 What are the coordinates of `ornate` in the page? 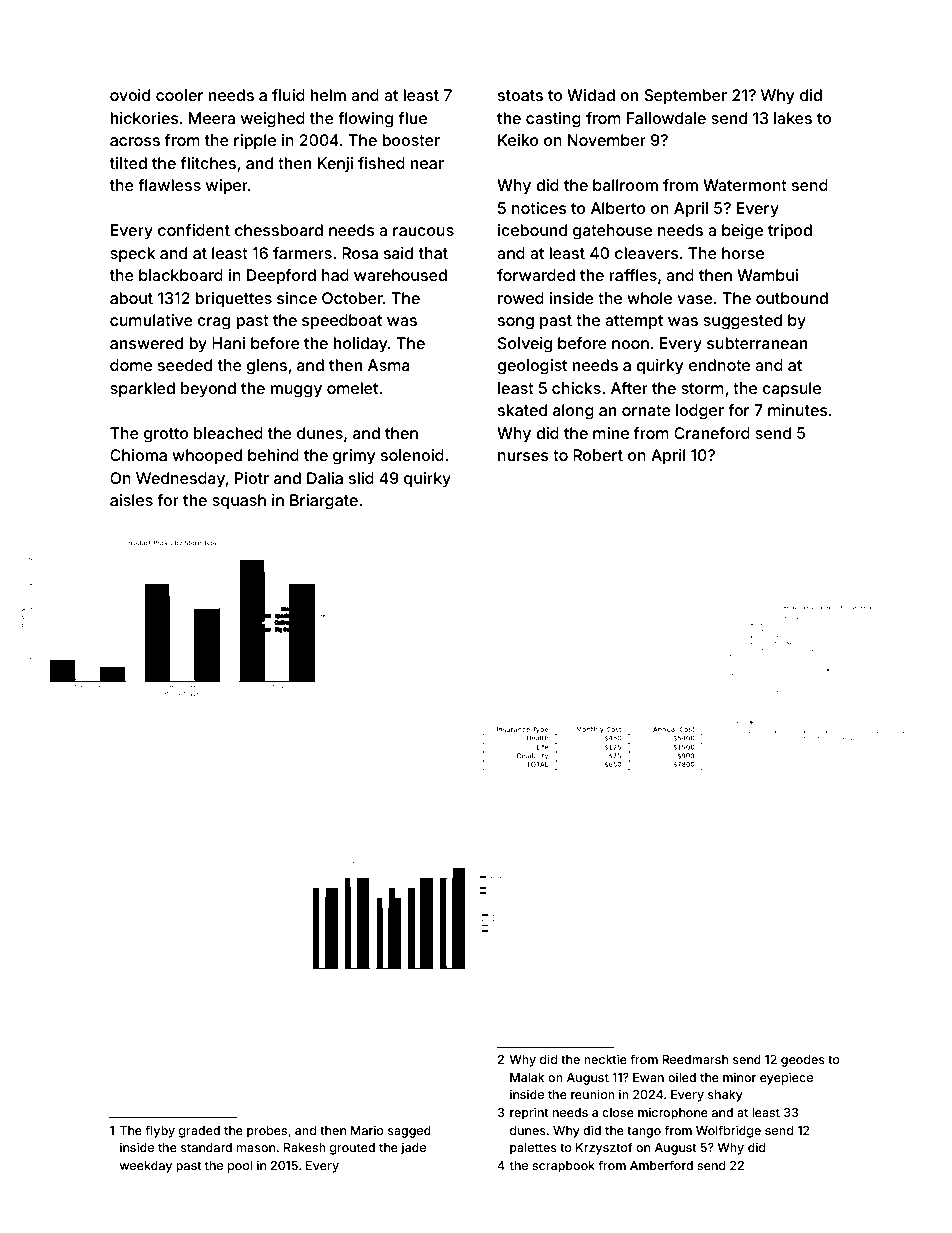 It's located at (646, 410).
